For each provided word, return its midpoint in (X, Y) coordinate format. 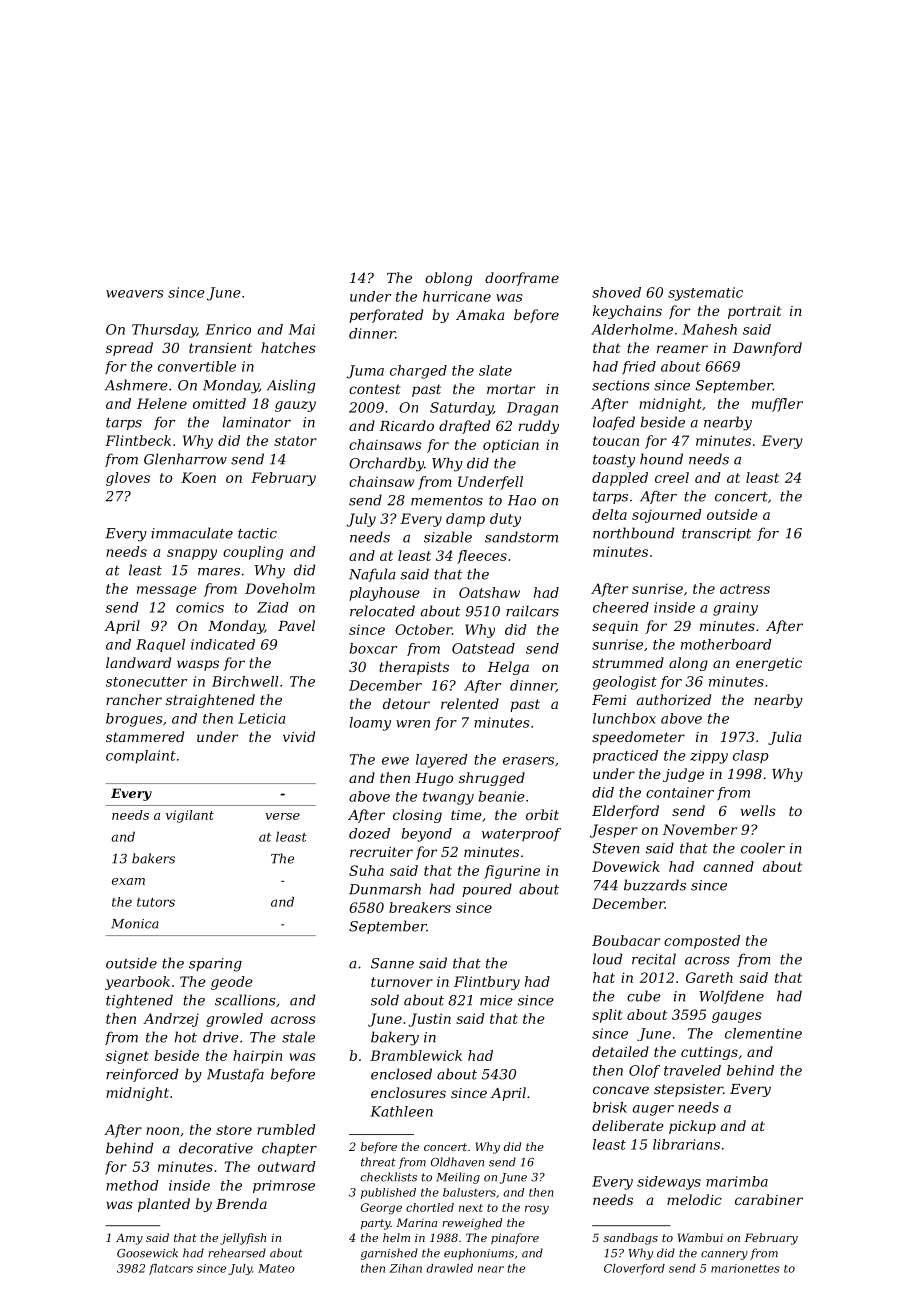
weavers (135, 294)
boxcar (373, 648)
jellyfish (243, 1239)
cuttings (709, 1053)
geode (232, 983)
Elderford (625, 812)
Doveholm (280, 588)
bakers (153, 858)
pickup (692, 1127)
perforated (386, 316)
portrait (755, 312)
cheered (621, 607)
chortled (430, 1207)
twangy (448, 798)
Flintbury (487, 983)
